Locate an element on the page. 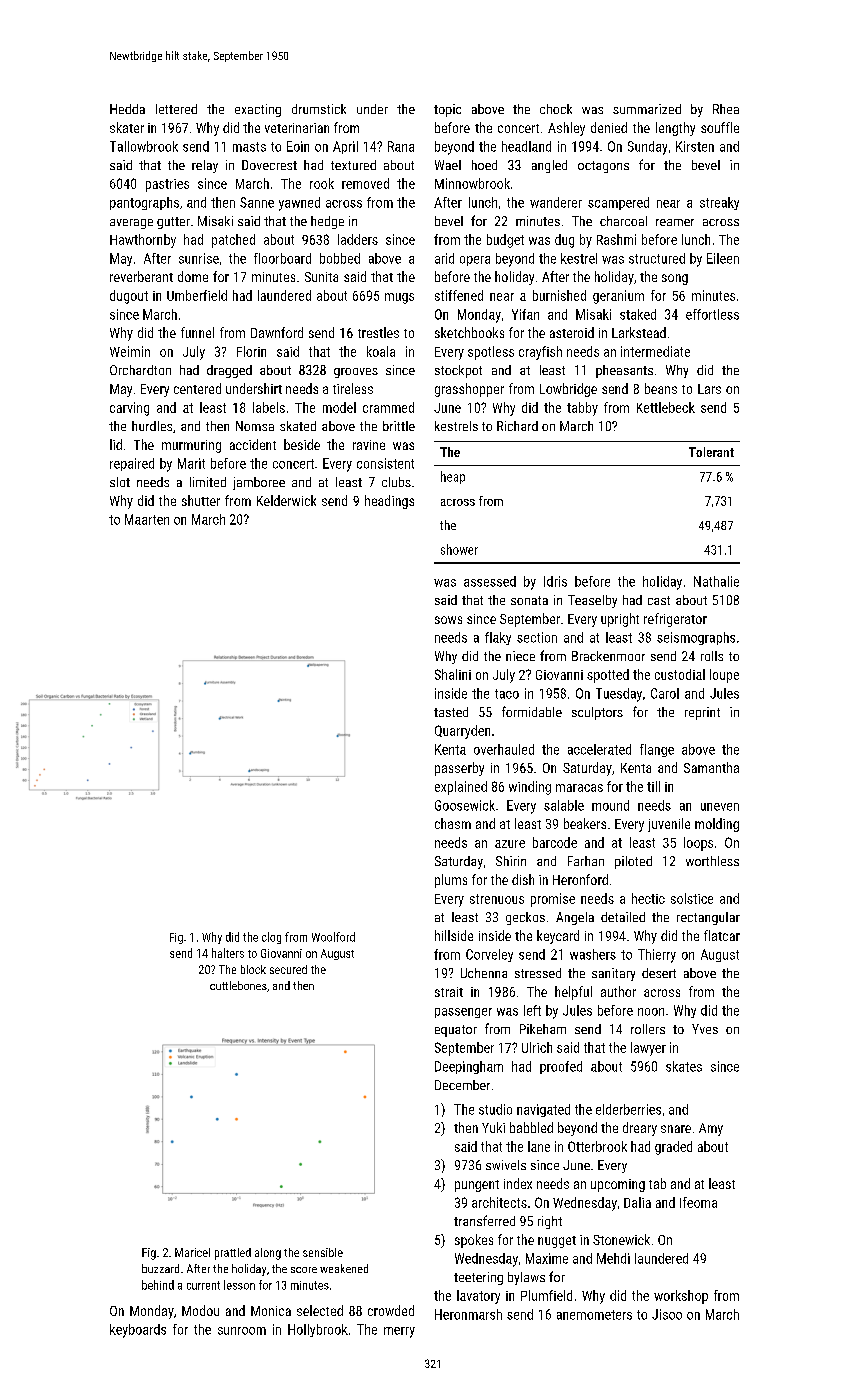 The image size is (849, 1400). heap is located at coordinates (453, 477).
